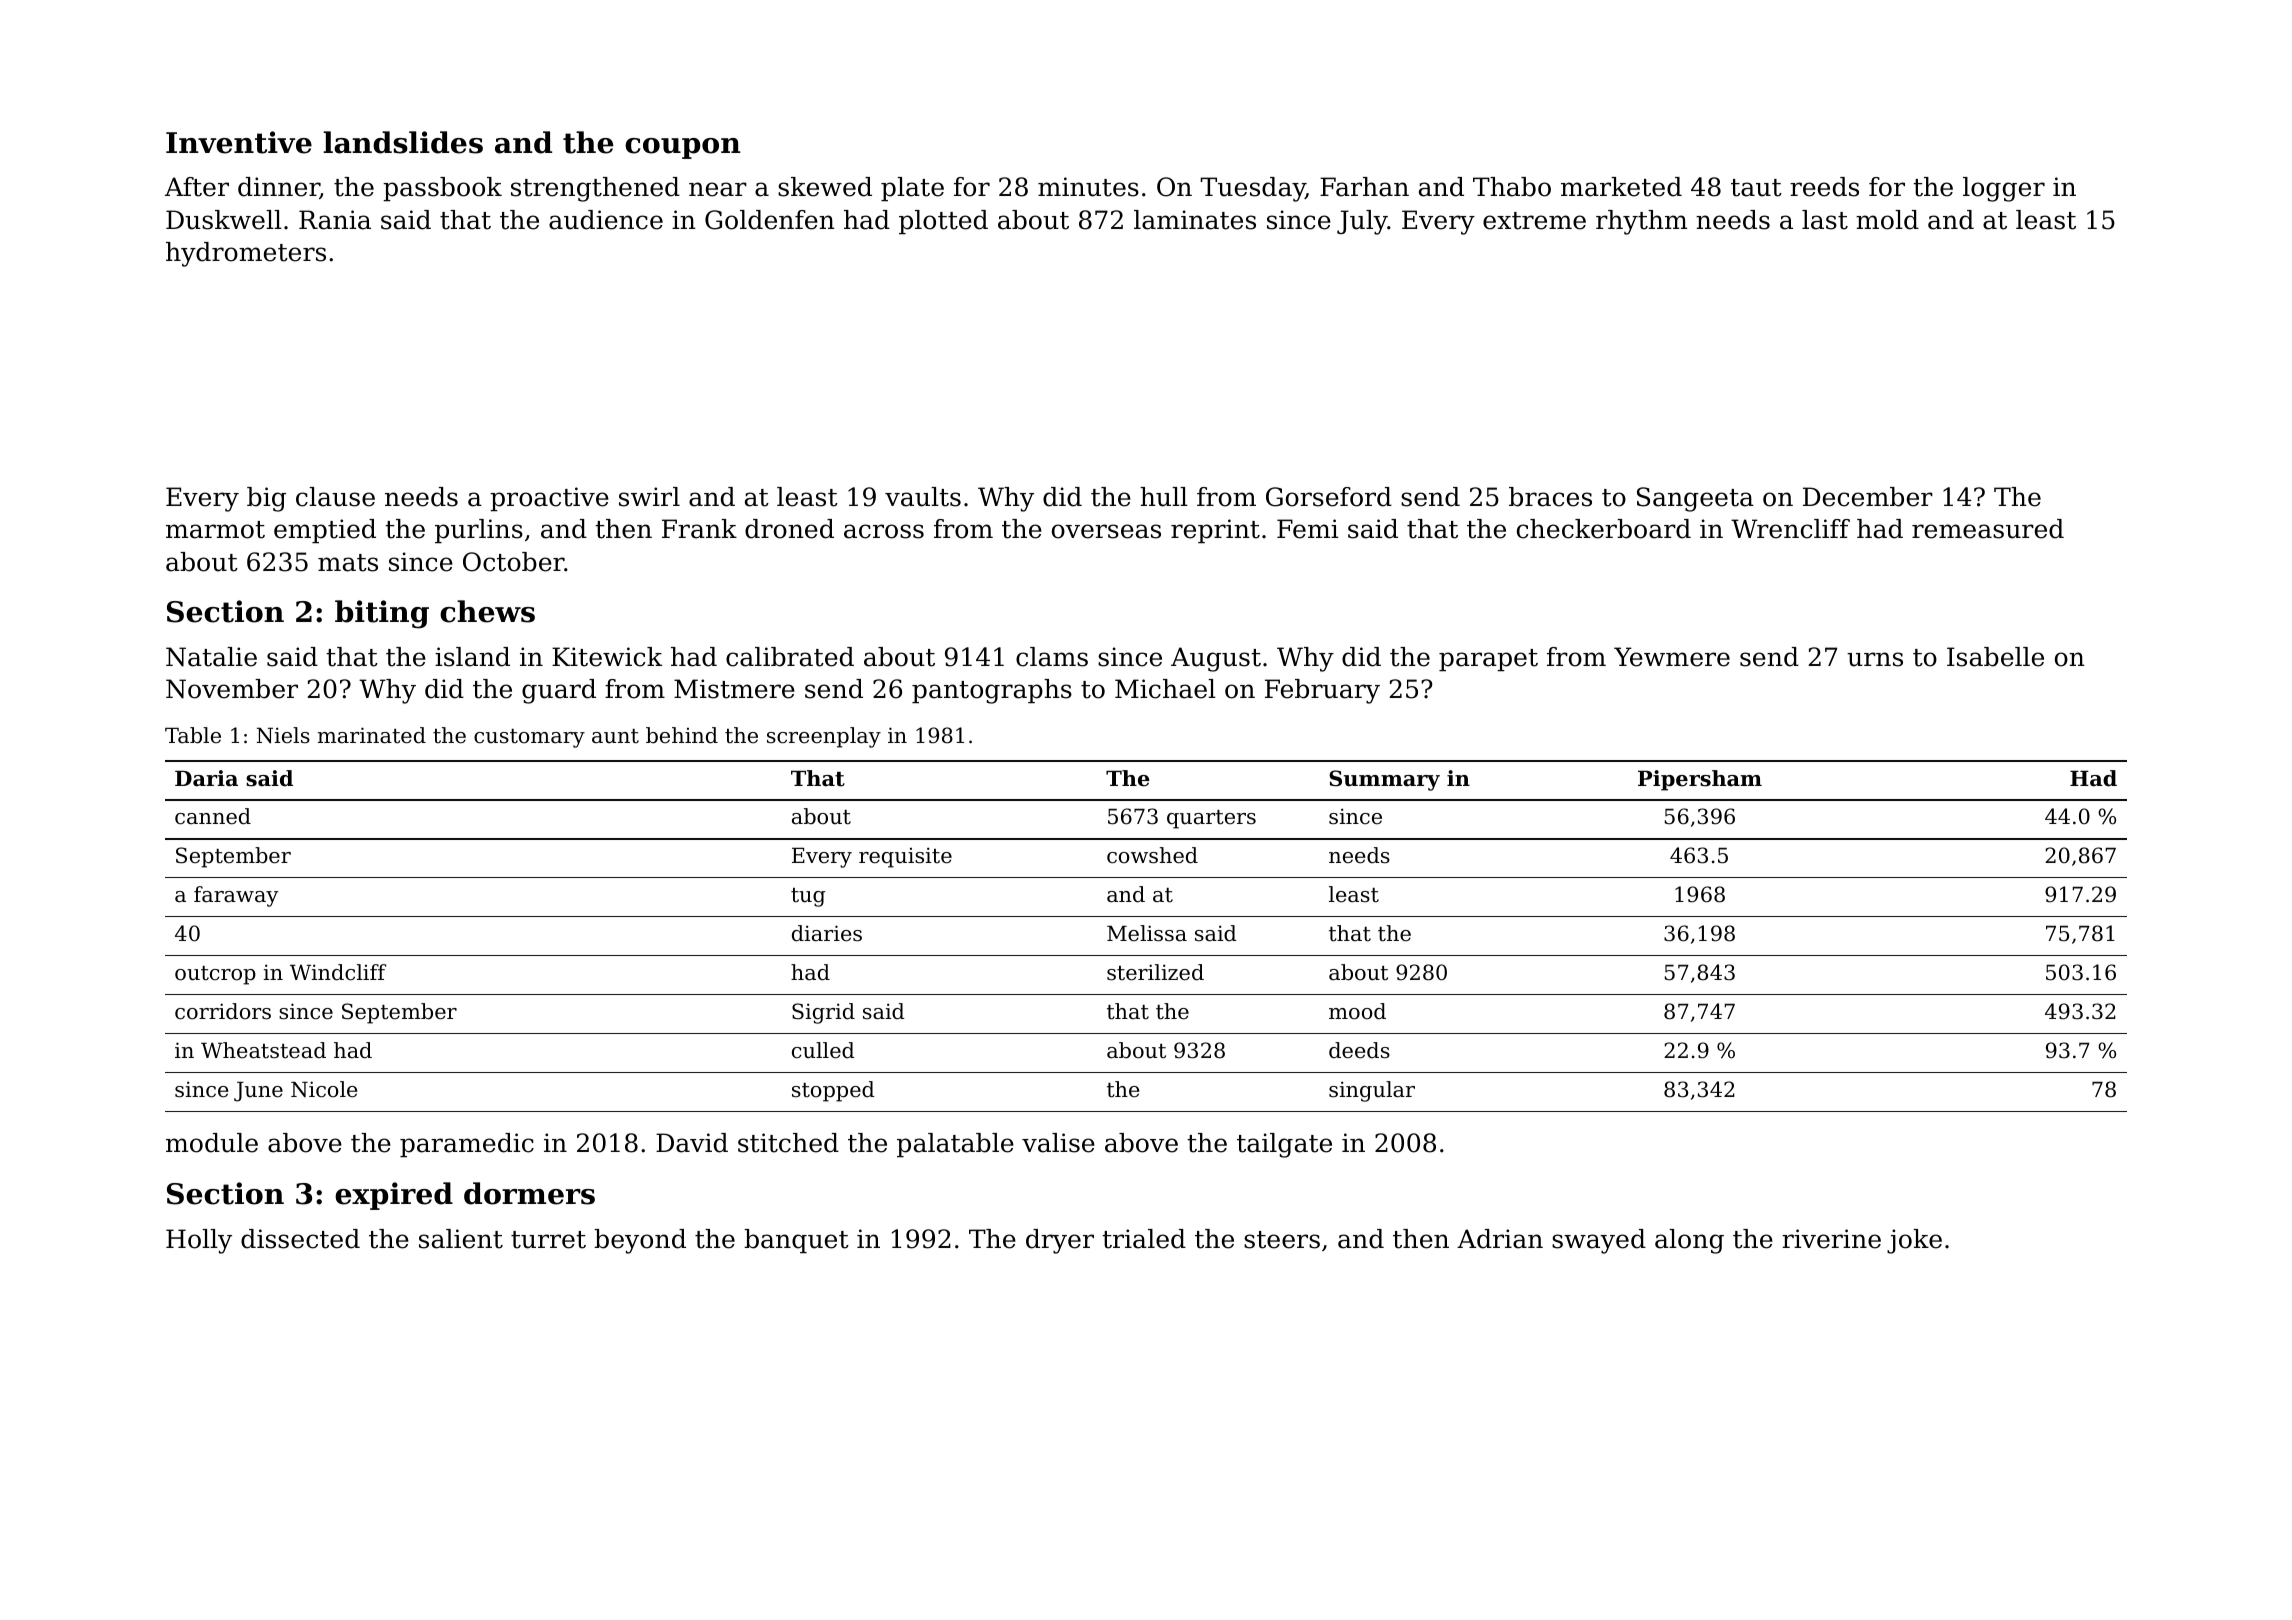 The width and height of the screenshot is (2292, 1620). Describe the element at coordinates (266, 499) in the screenshot. I see `big` at that location.
